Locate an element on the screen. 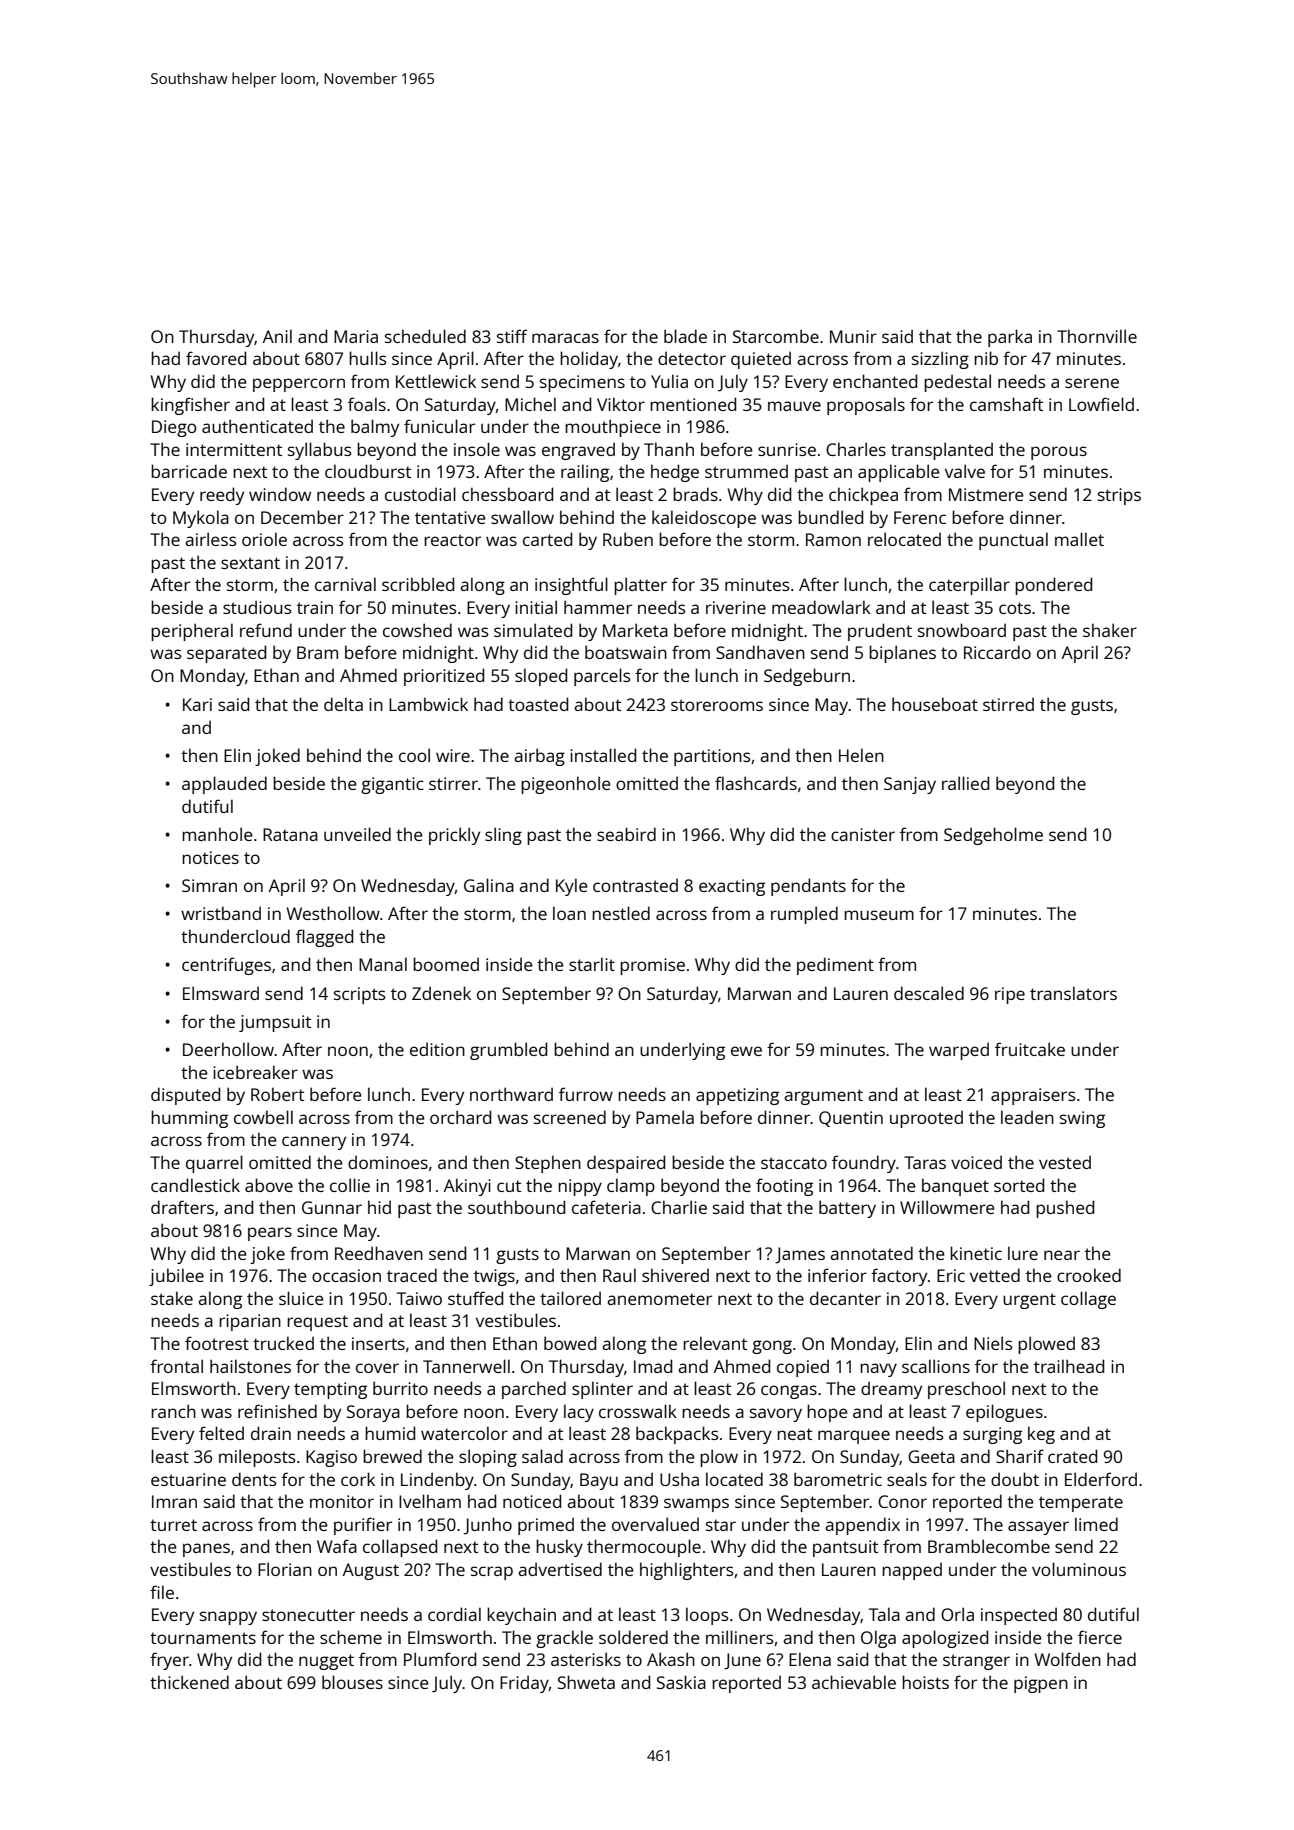 Image resolution: width=1294 pixels, height=1830 pixels. exacting is located at coordinates (732, 887).
